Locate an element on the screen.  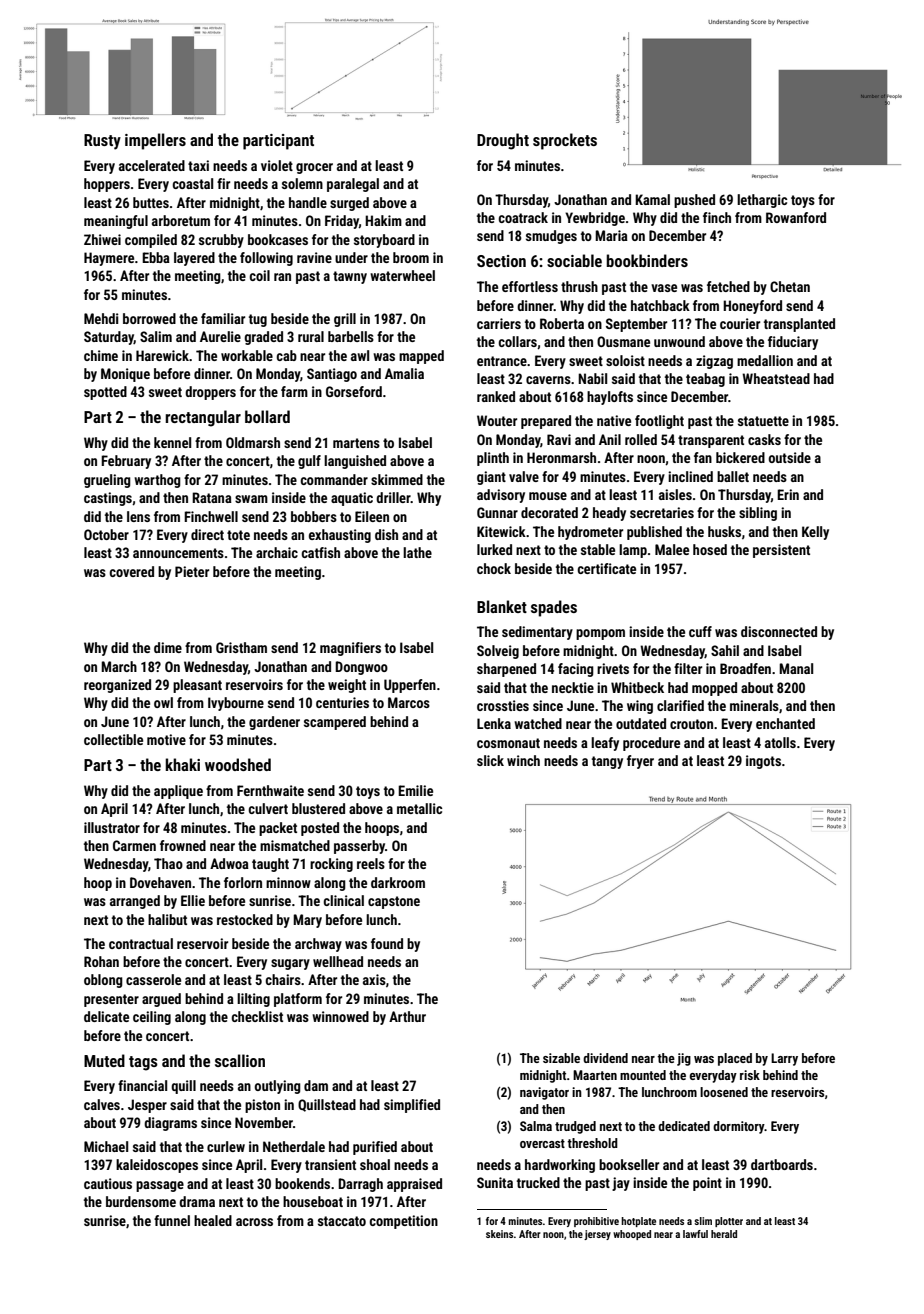
husks is located at coordinates (724, 531).
